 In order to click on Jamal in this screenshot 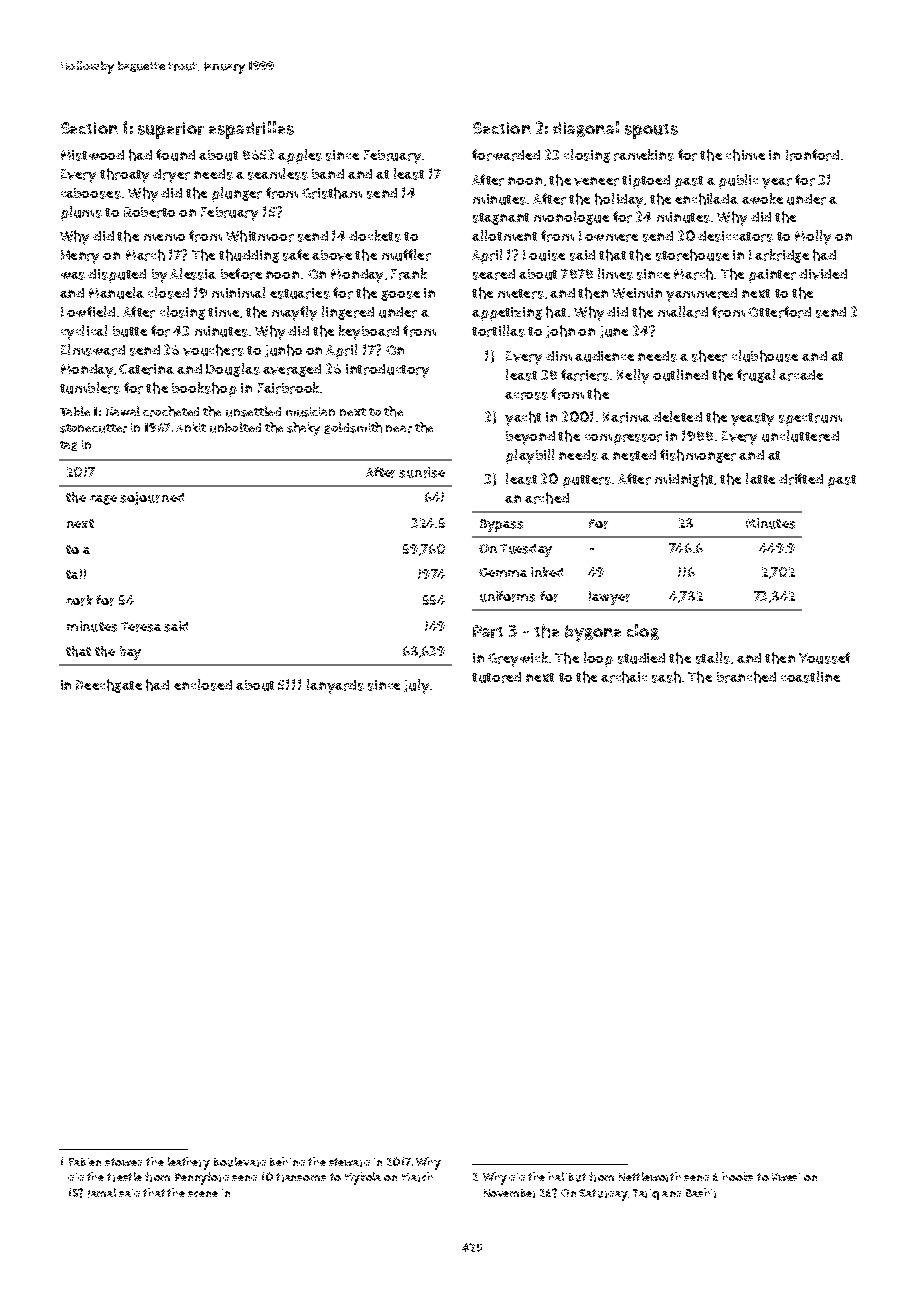, I will do `click(102, 1193)`.
